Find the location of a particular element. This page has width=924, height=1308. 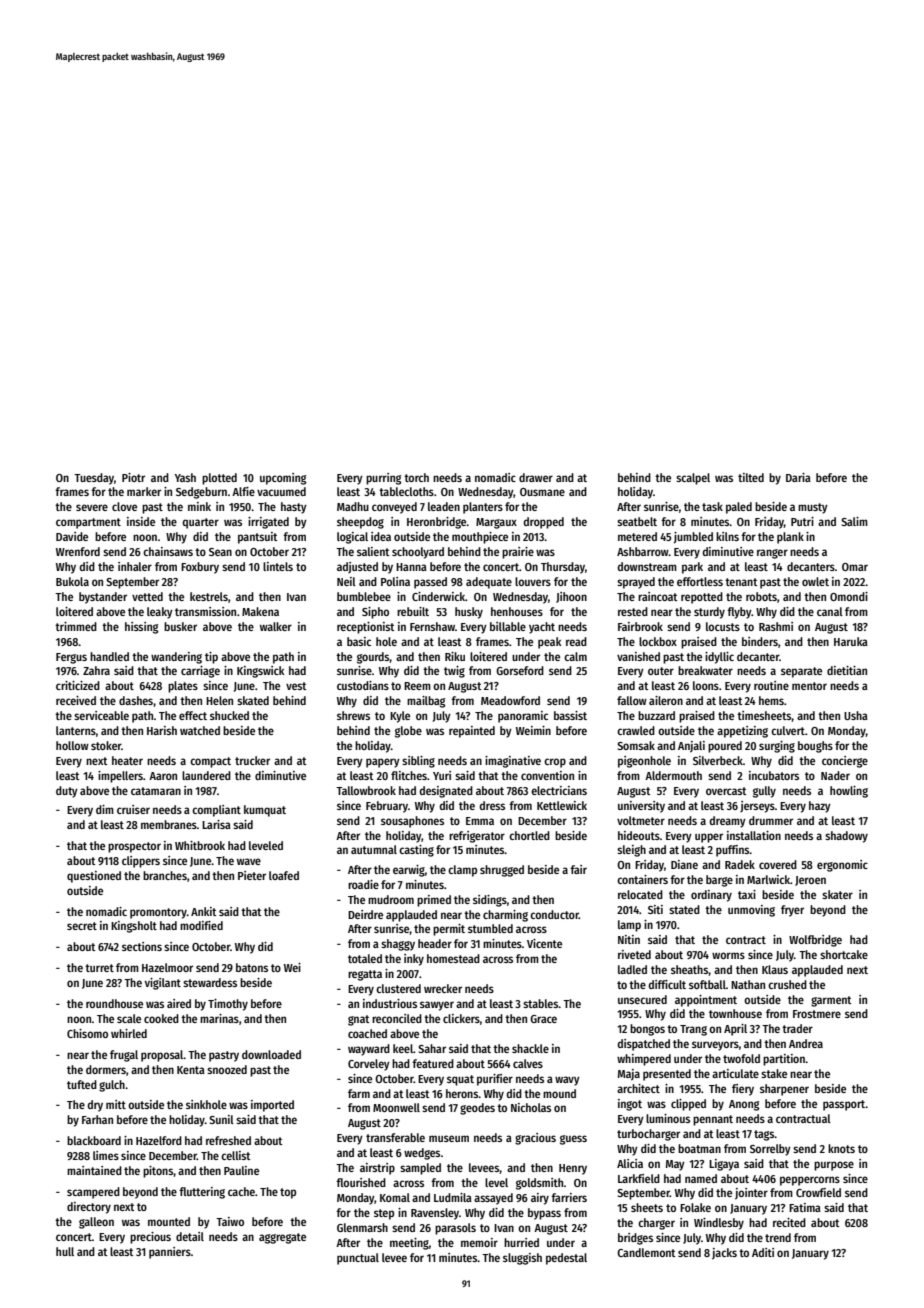

regatta is located at coordinates (365, 975).
